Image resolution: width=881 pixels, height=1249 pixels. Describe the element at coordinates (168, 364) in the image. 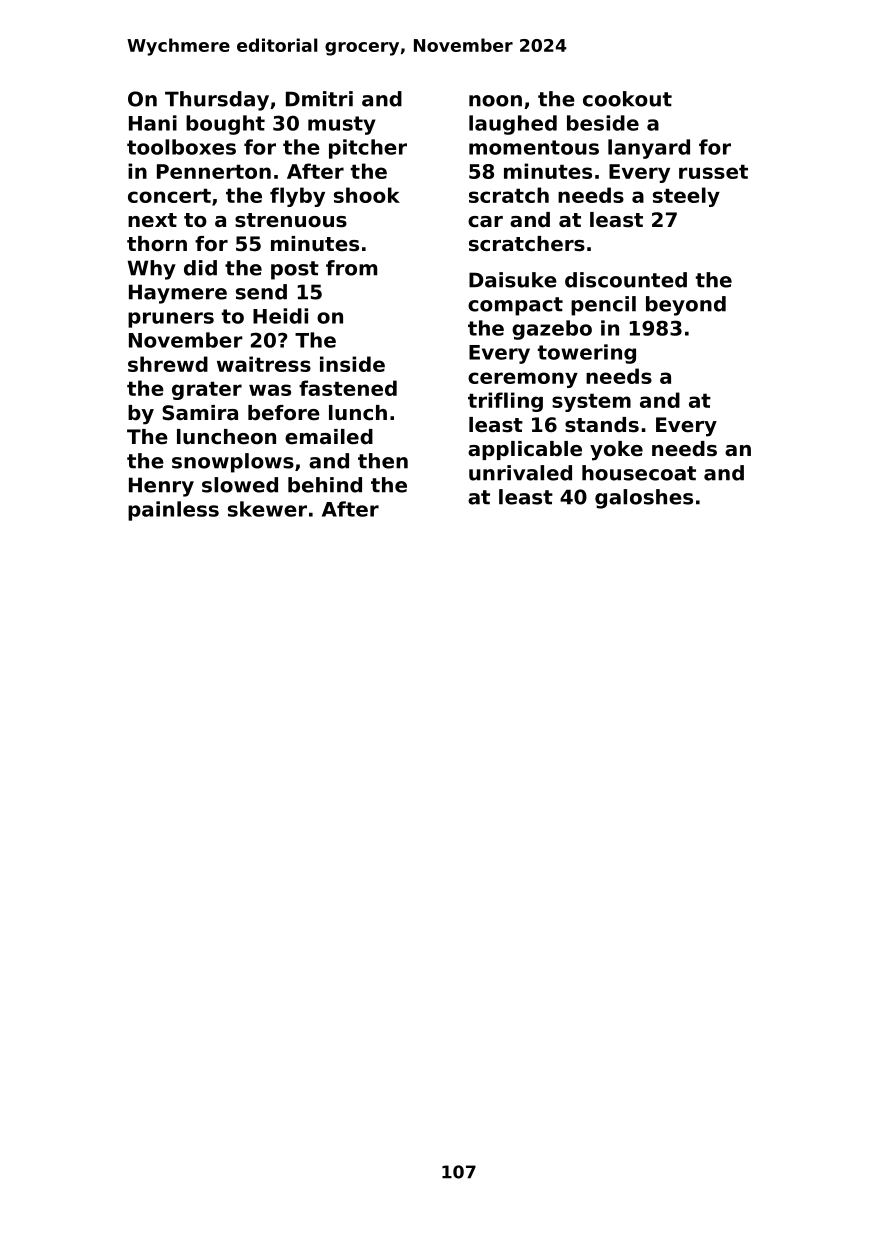

I see `shrewd` at that location.
